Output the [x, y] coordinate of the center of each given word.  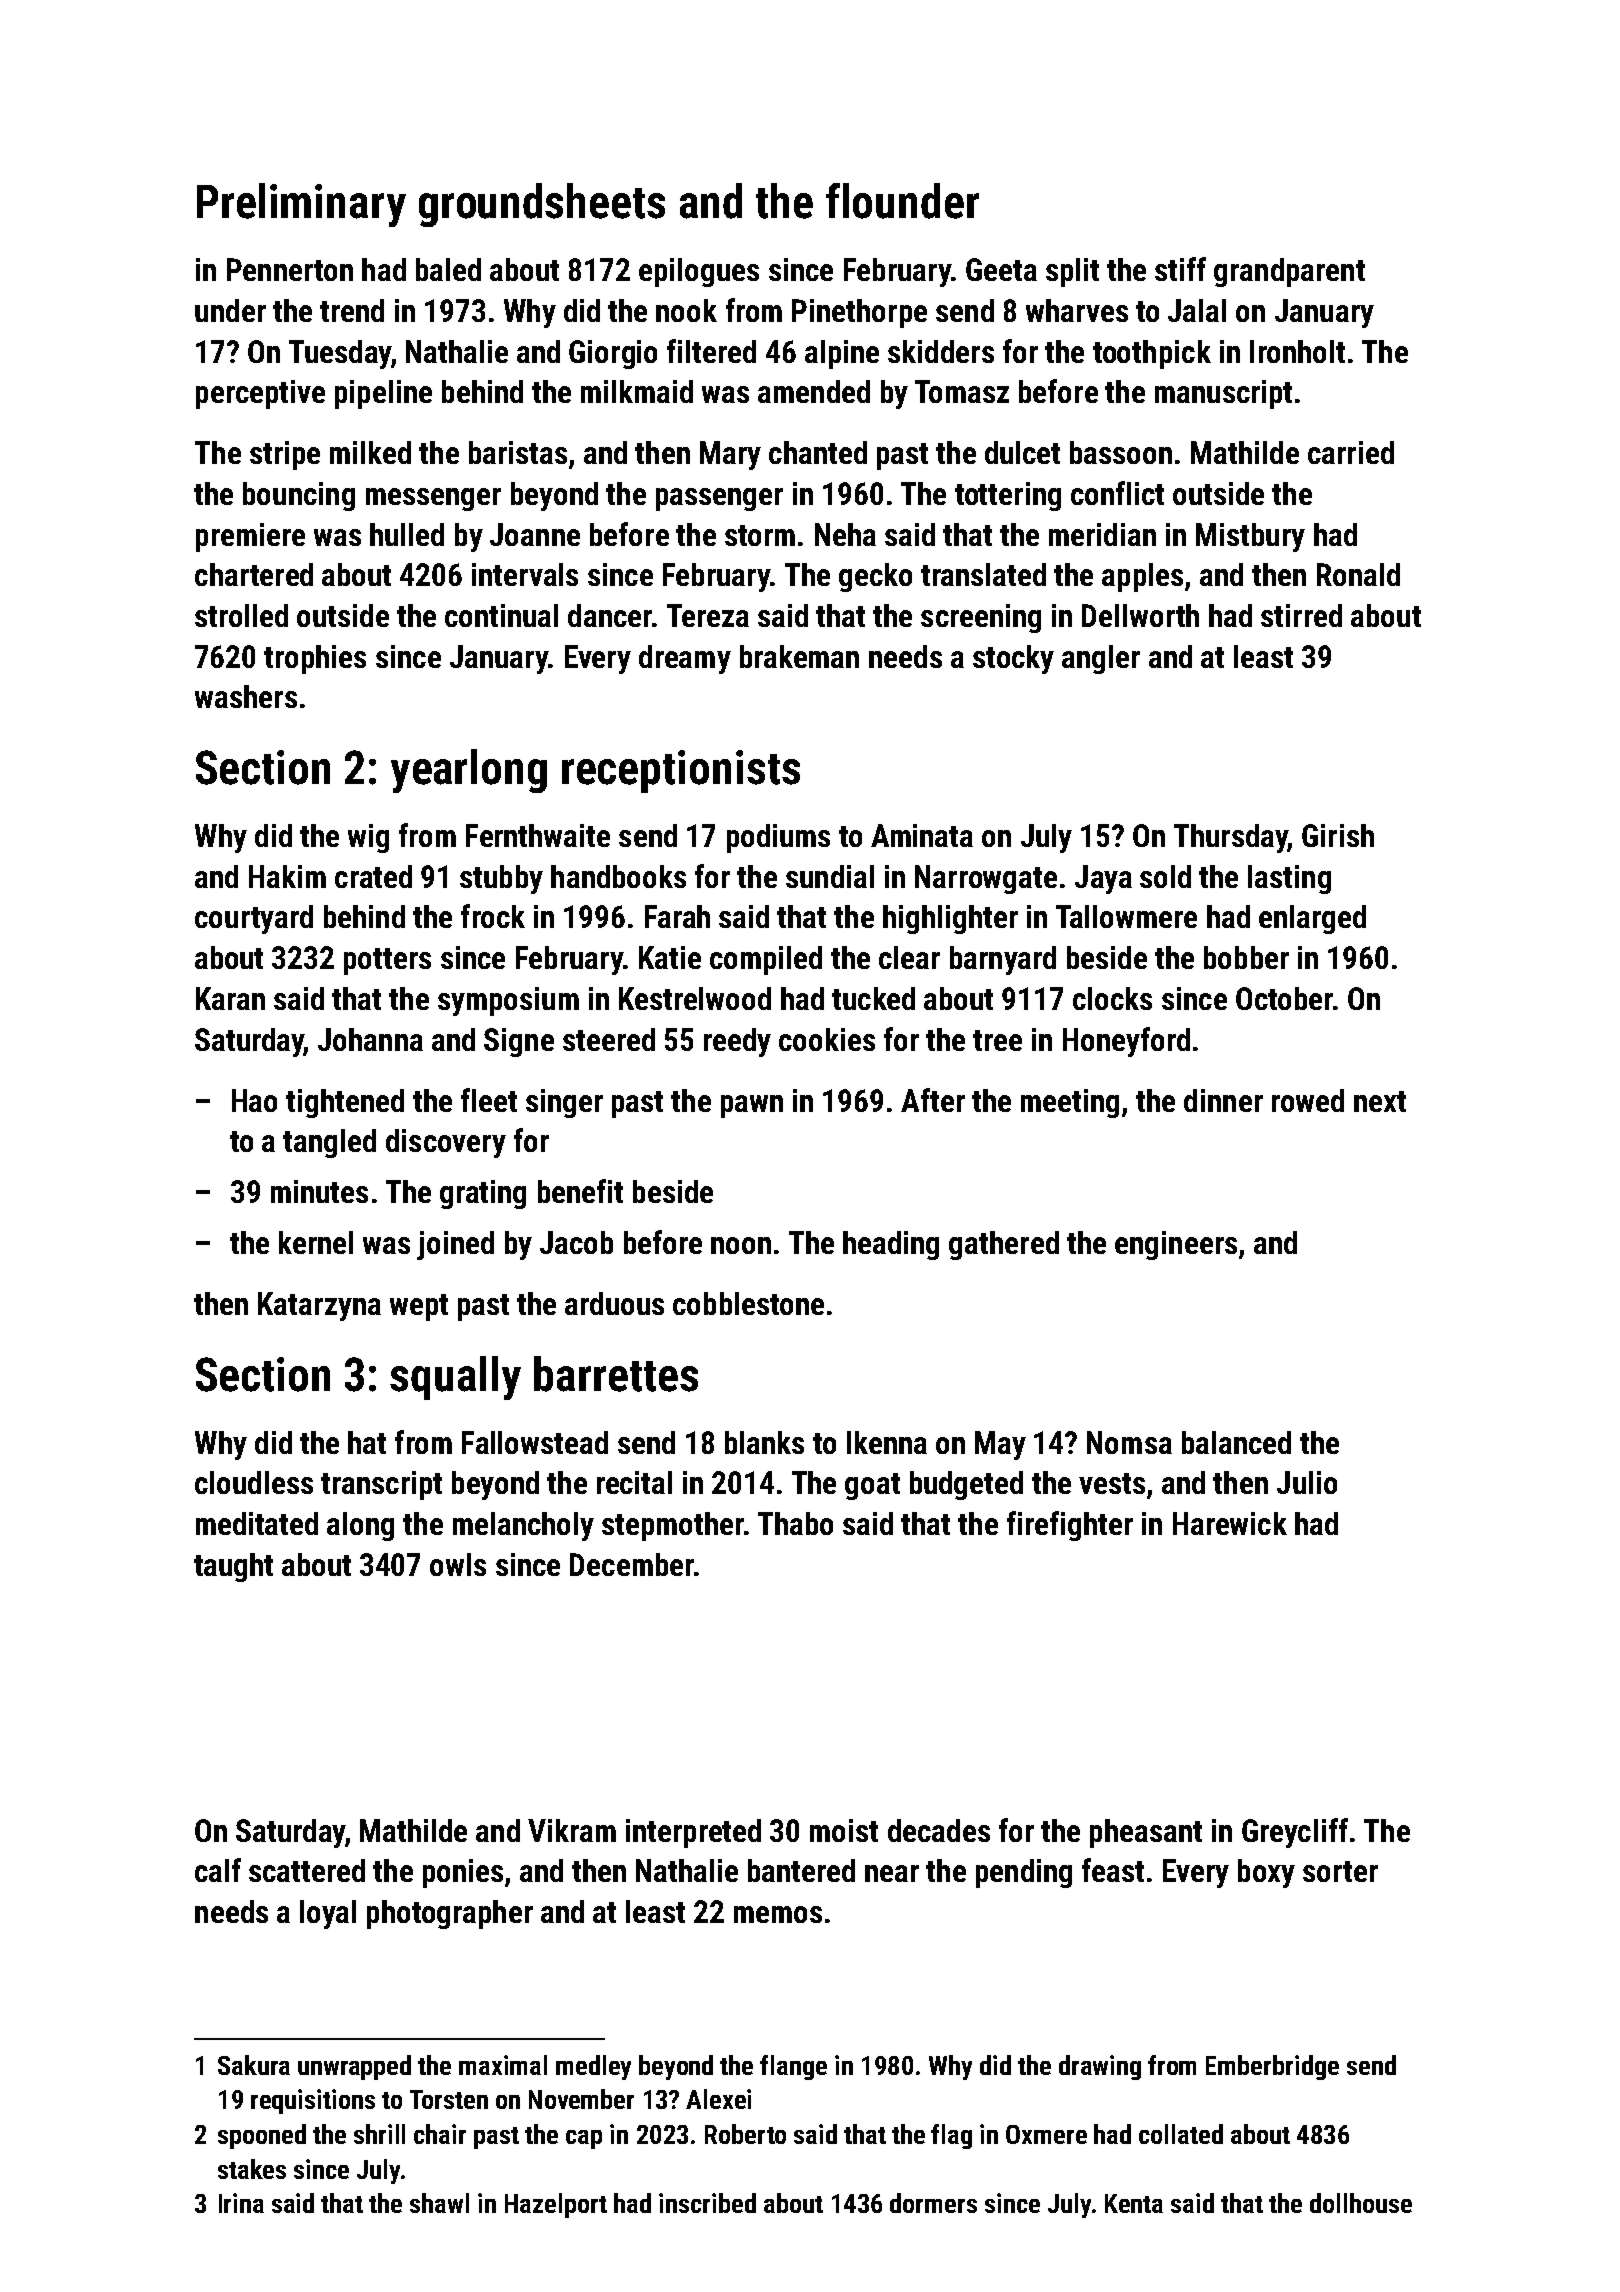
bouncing [299, 496]
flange [793, 2067]
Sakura [254, 2065]
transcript [381, 1485]
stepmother [673, 1526]
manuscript [1223, 394]
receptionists [681, 771]
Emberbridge [1272, 2067]
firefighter [1070, 1526]
